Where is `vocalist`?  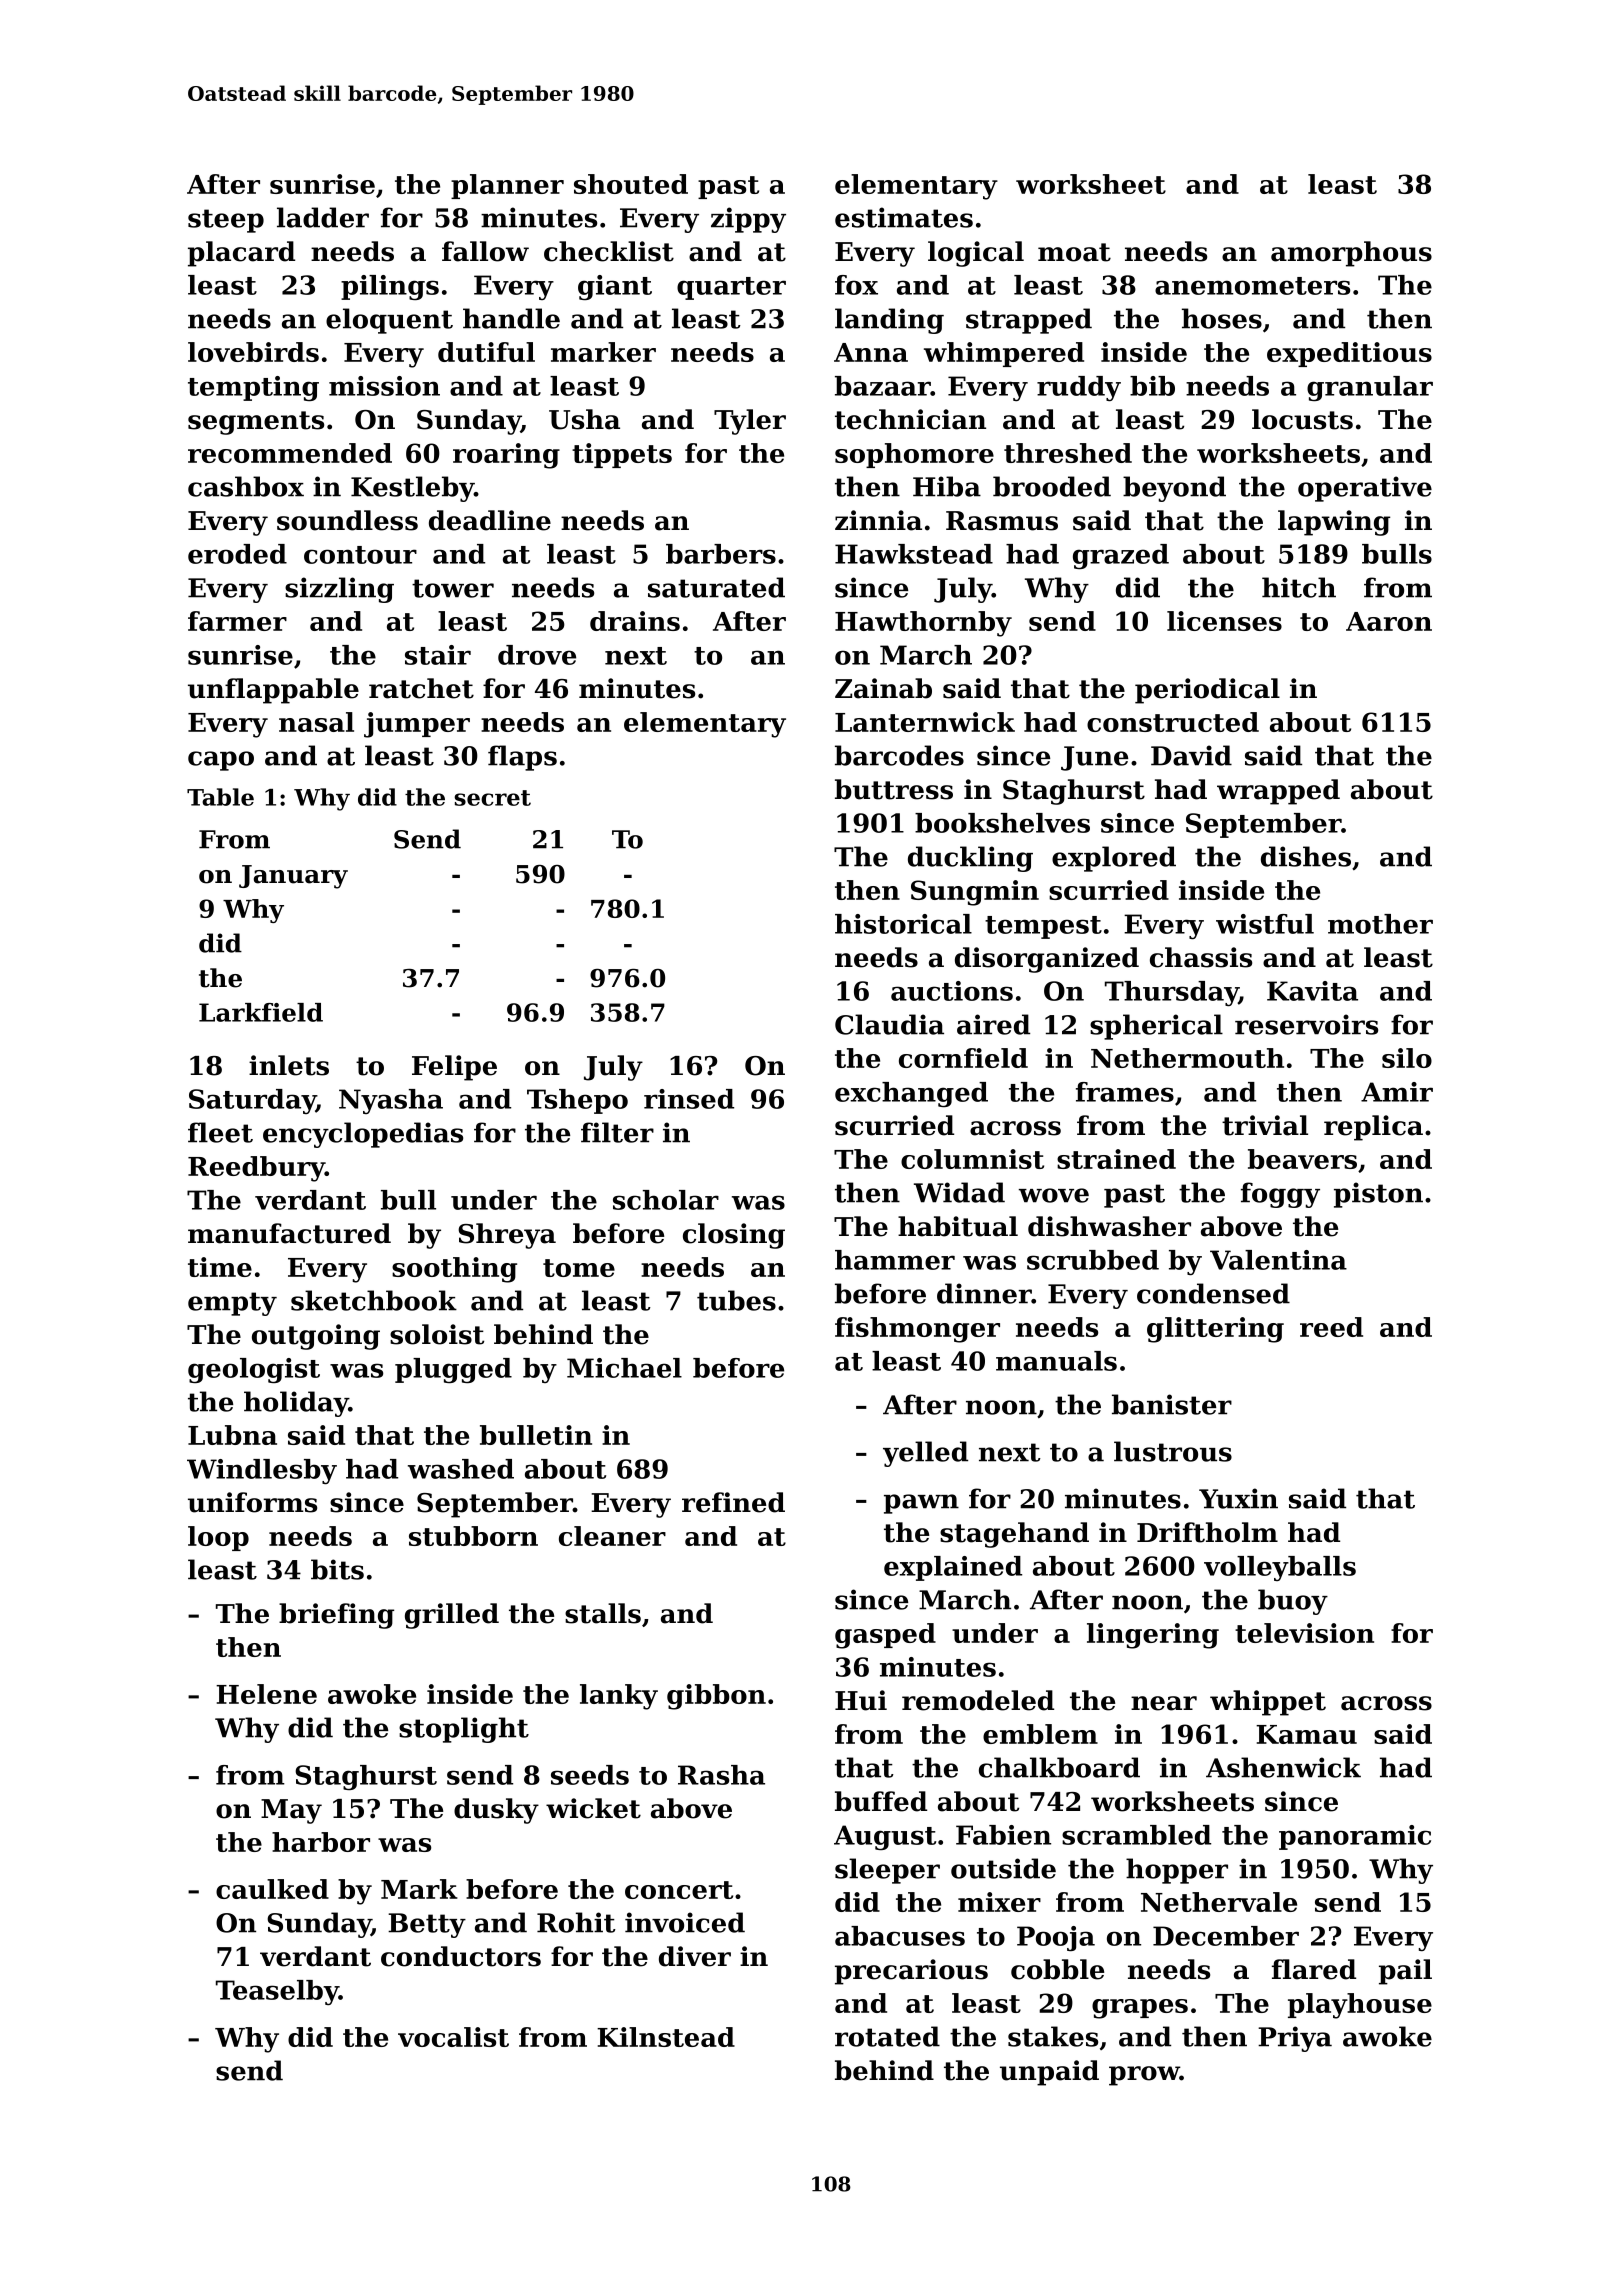 vocalist is located at coordinates (453, 2037).
